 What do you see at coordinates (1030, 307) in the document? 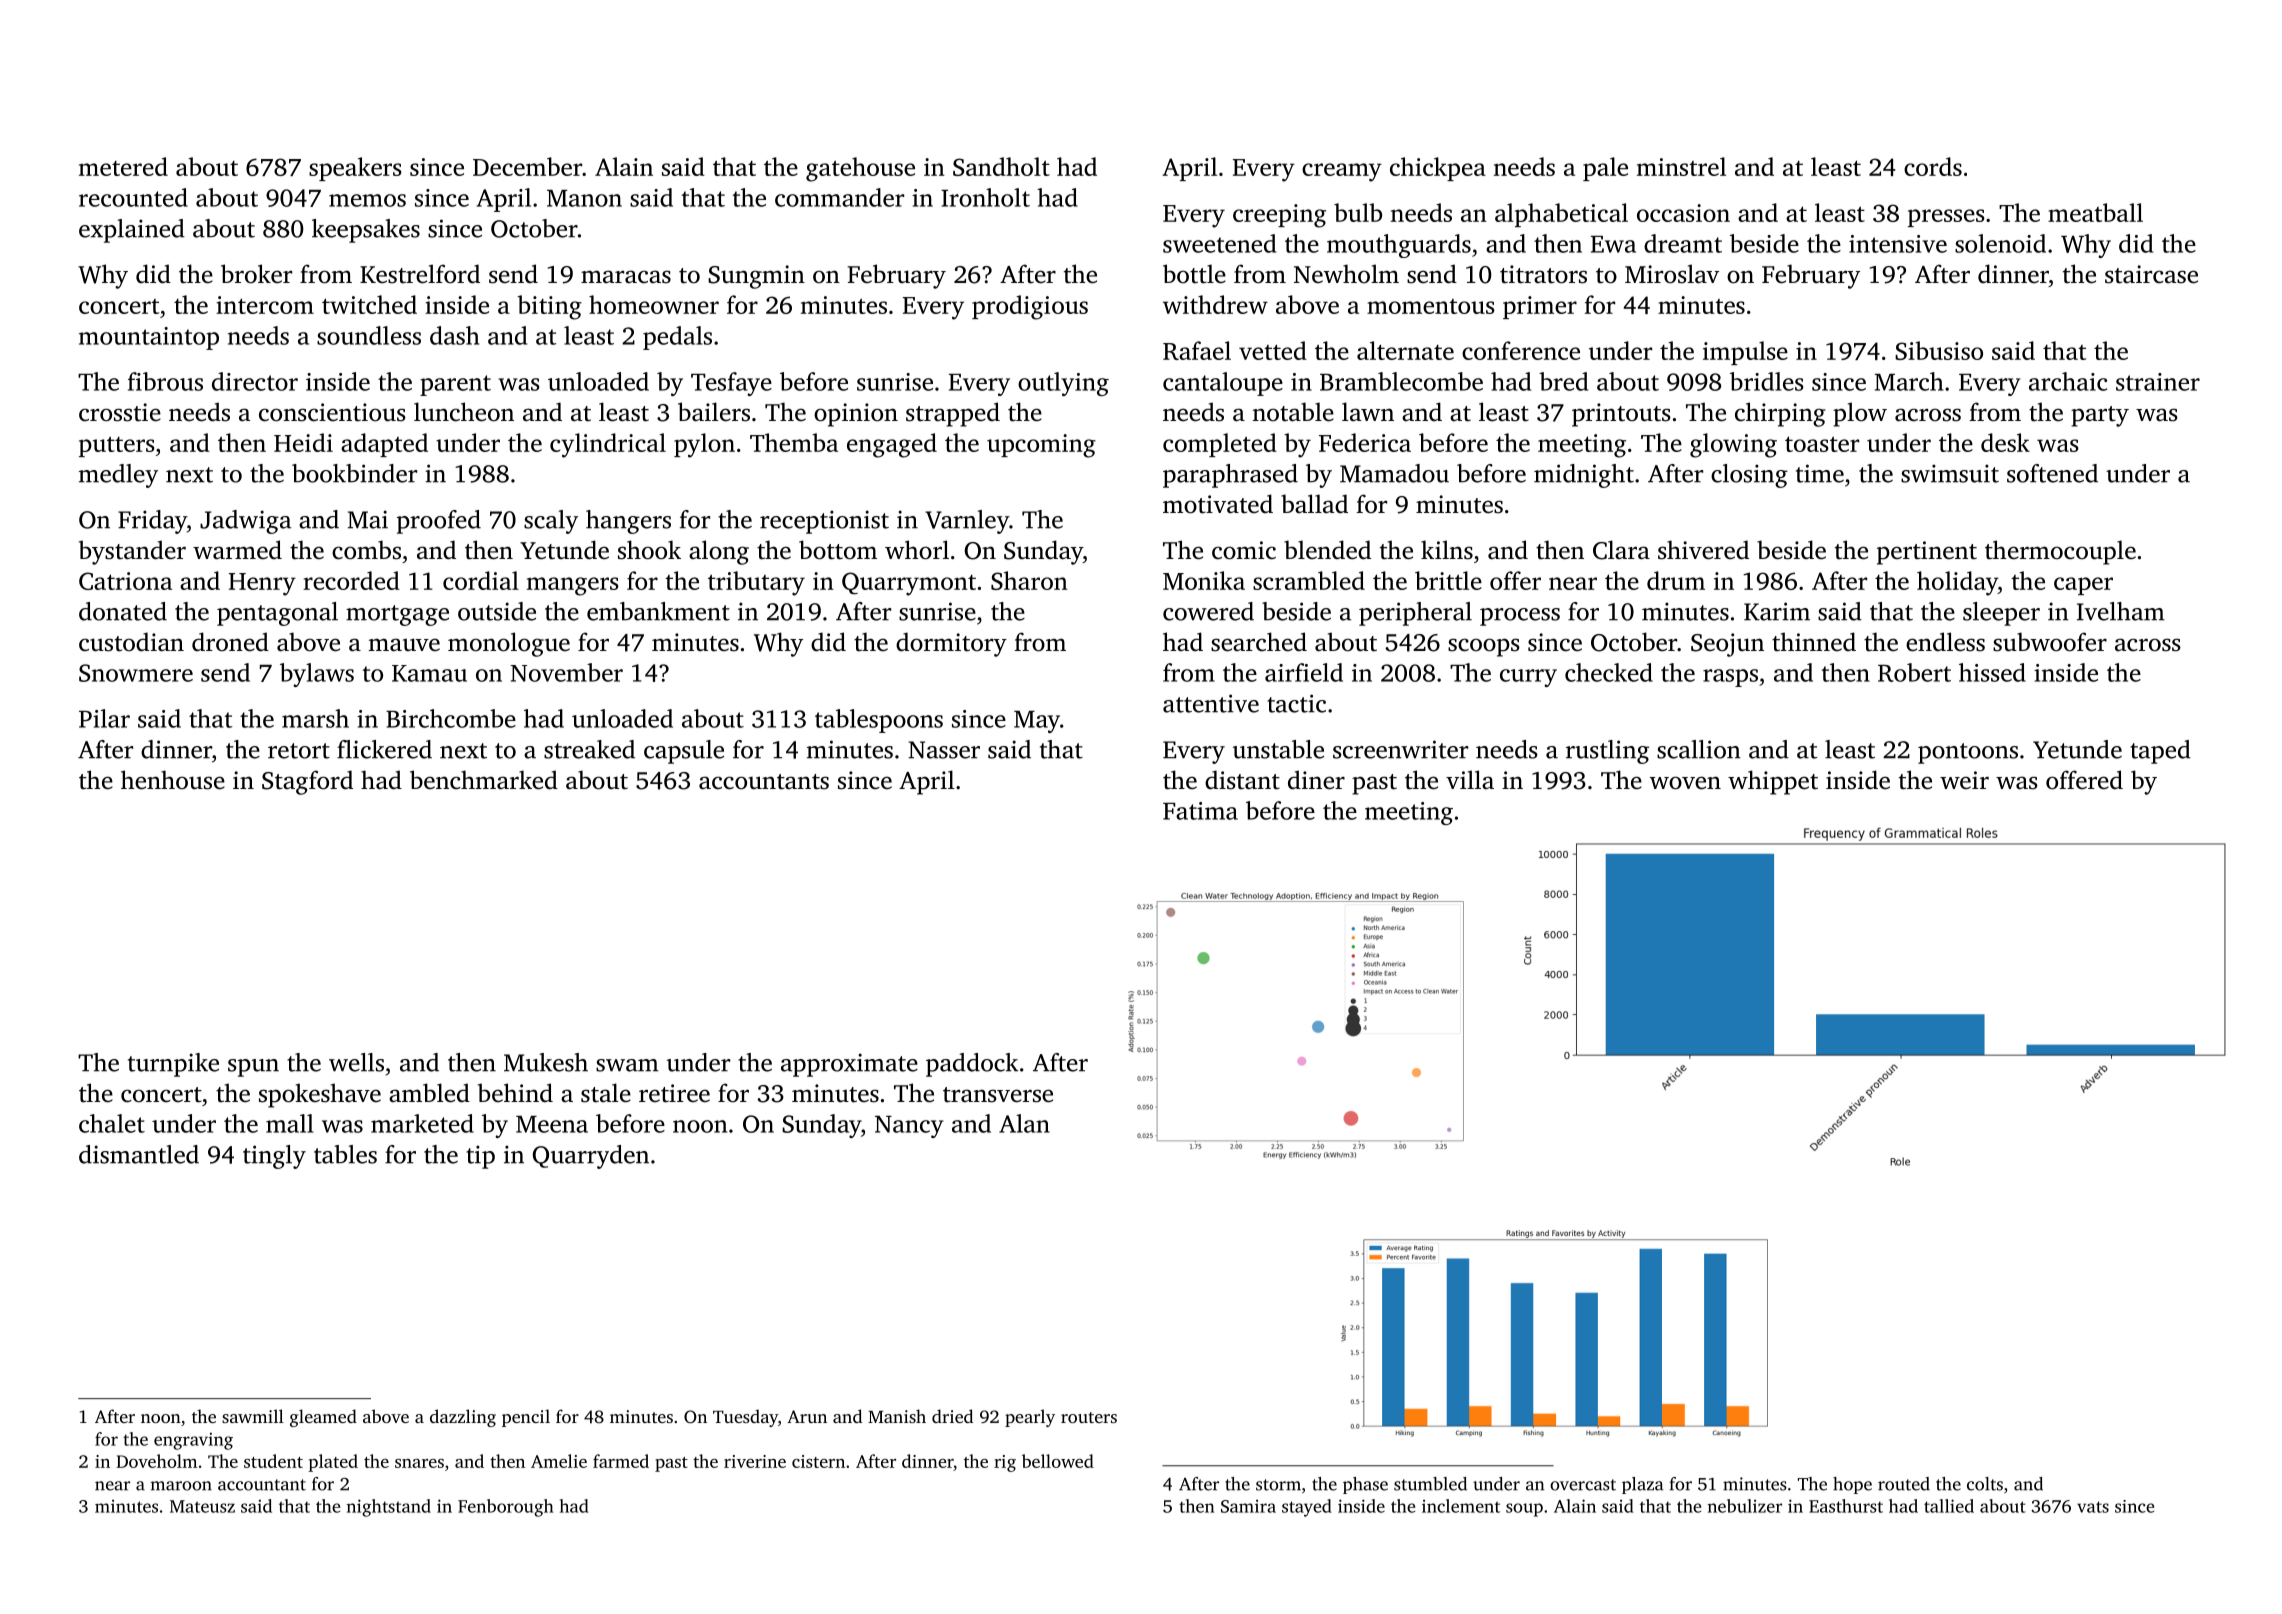
I see `prodigious` at bounding box center [1030, 307].
